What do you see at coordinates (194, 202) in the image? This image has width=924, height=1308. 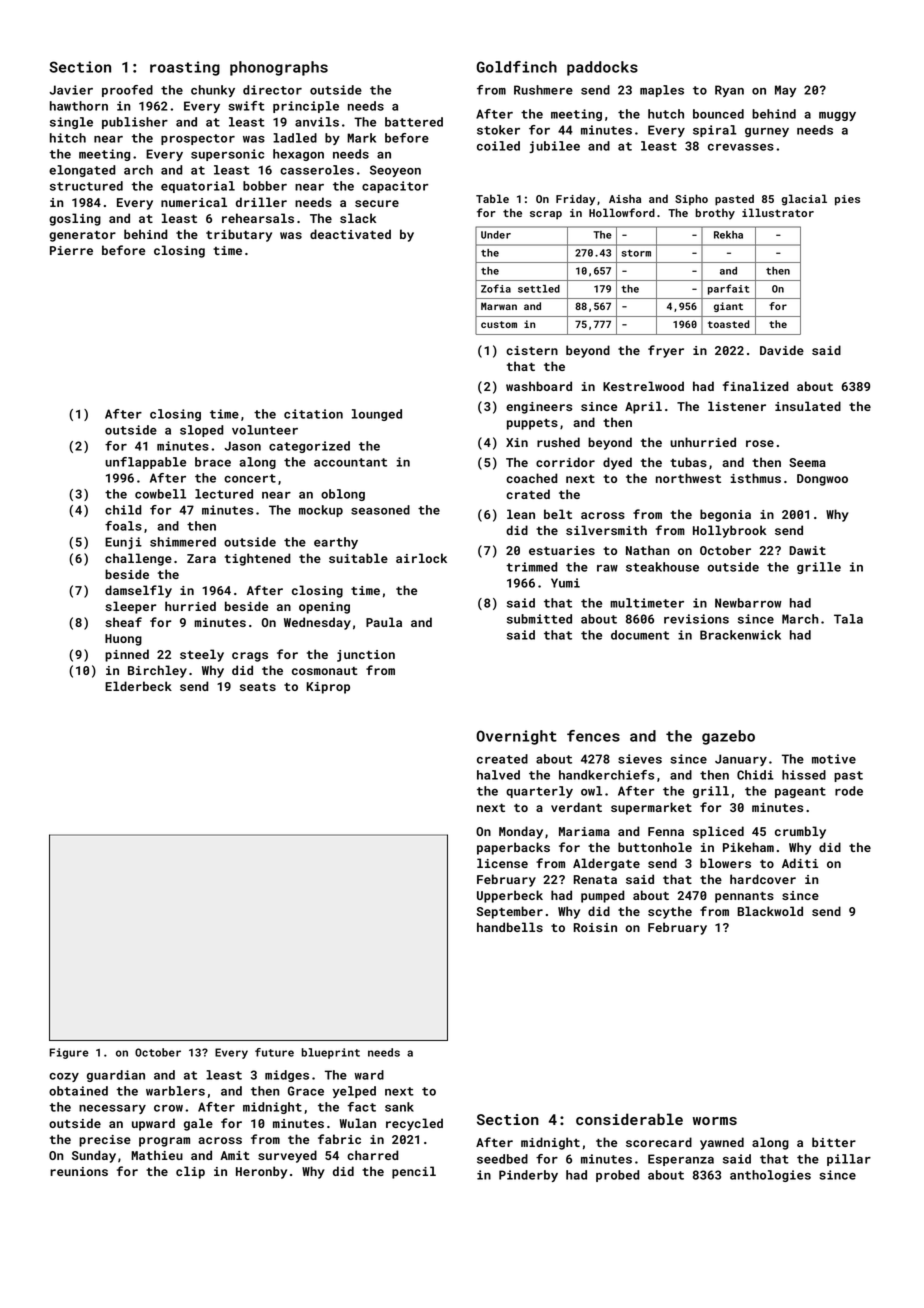 I see `numerical` at bounding box center [194, 202].
